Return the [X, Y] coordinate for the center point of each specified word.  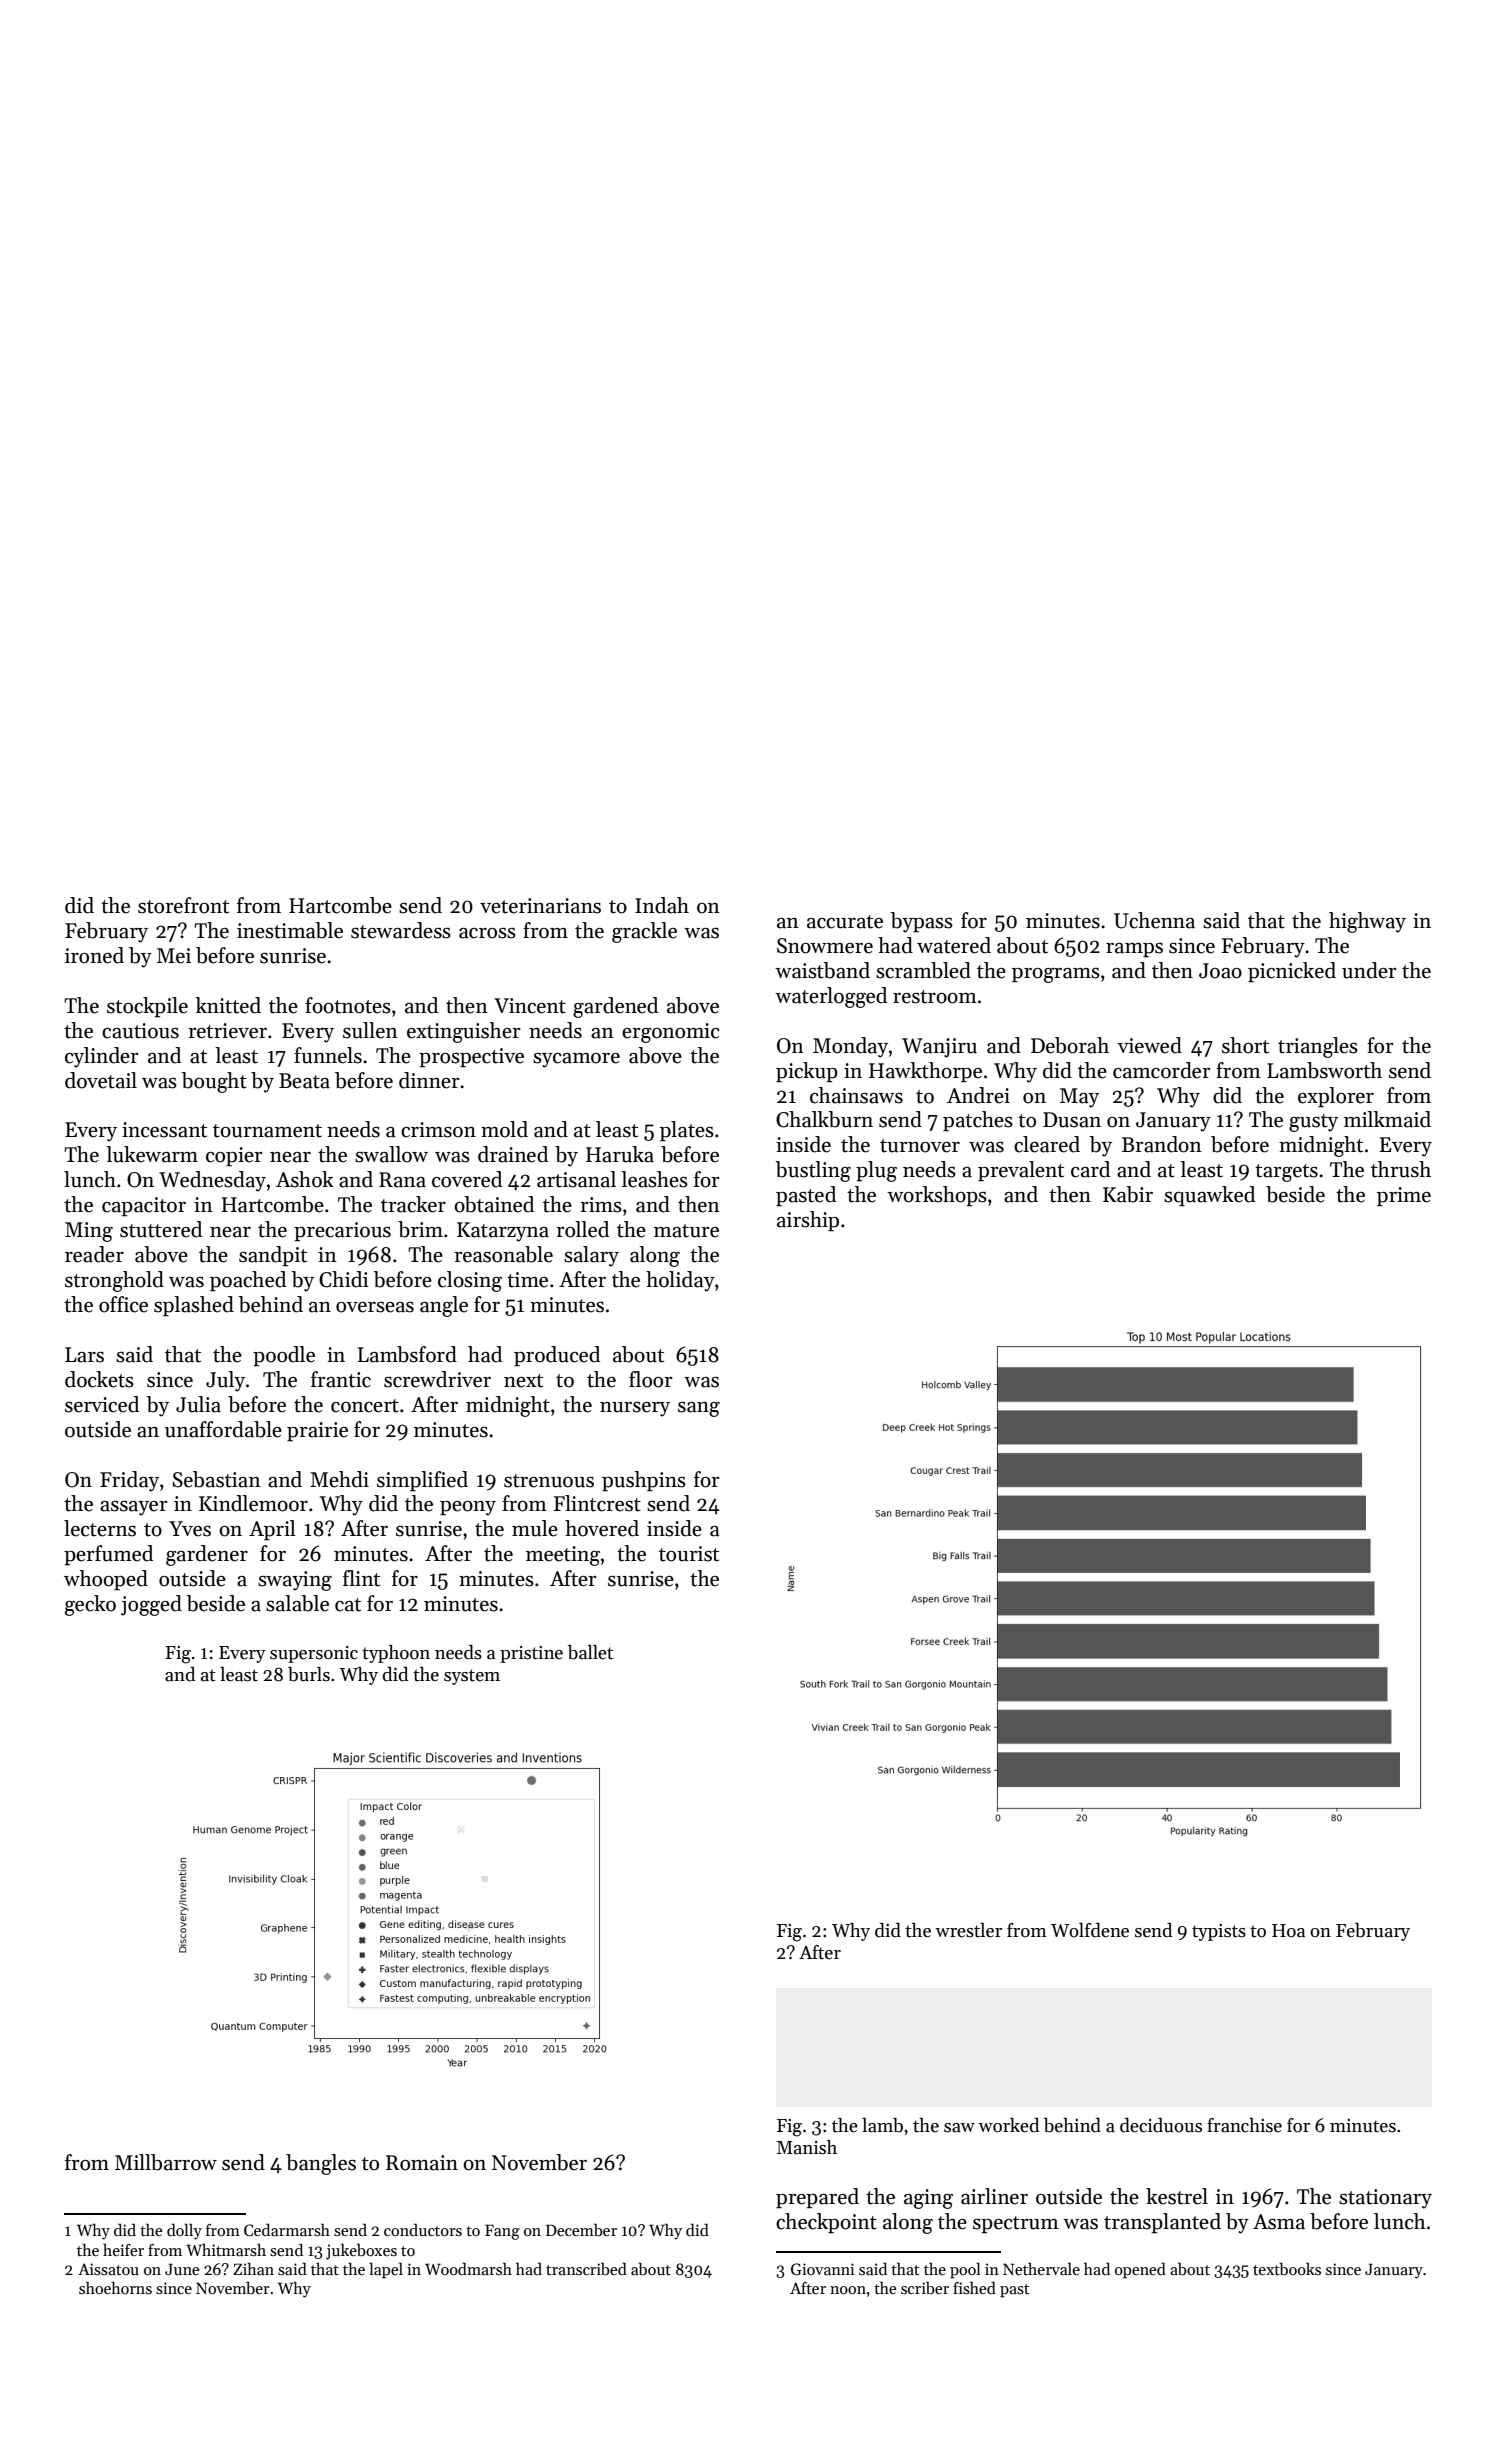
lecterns [100, 1528]
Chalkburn [824, 1119]
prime [1404, 1197]
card [1090, 1169]
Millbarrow [166, 2162]
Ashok [305, 1179]
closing [470, 1281]
